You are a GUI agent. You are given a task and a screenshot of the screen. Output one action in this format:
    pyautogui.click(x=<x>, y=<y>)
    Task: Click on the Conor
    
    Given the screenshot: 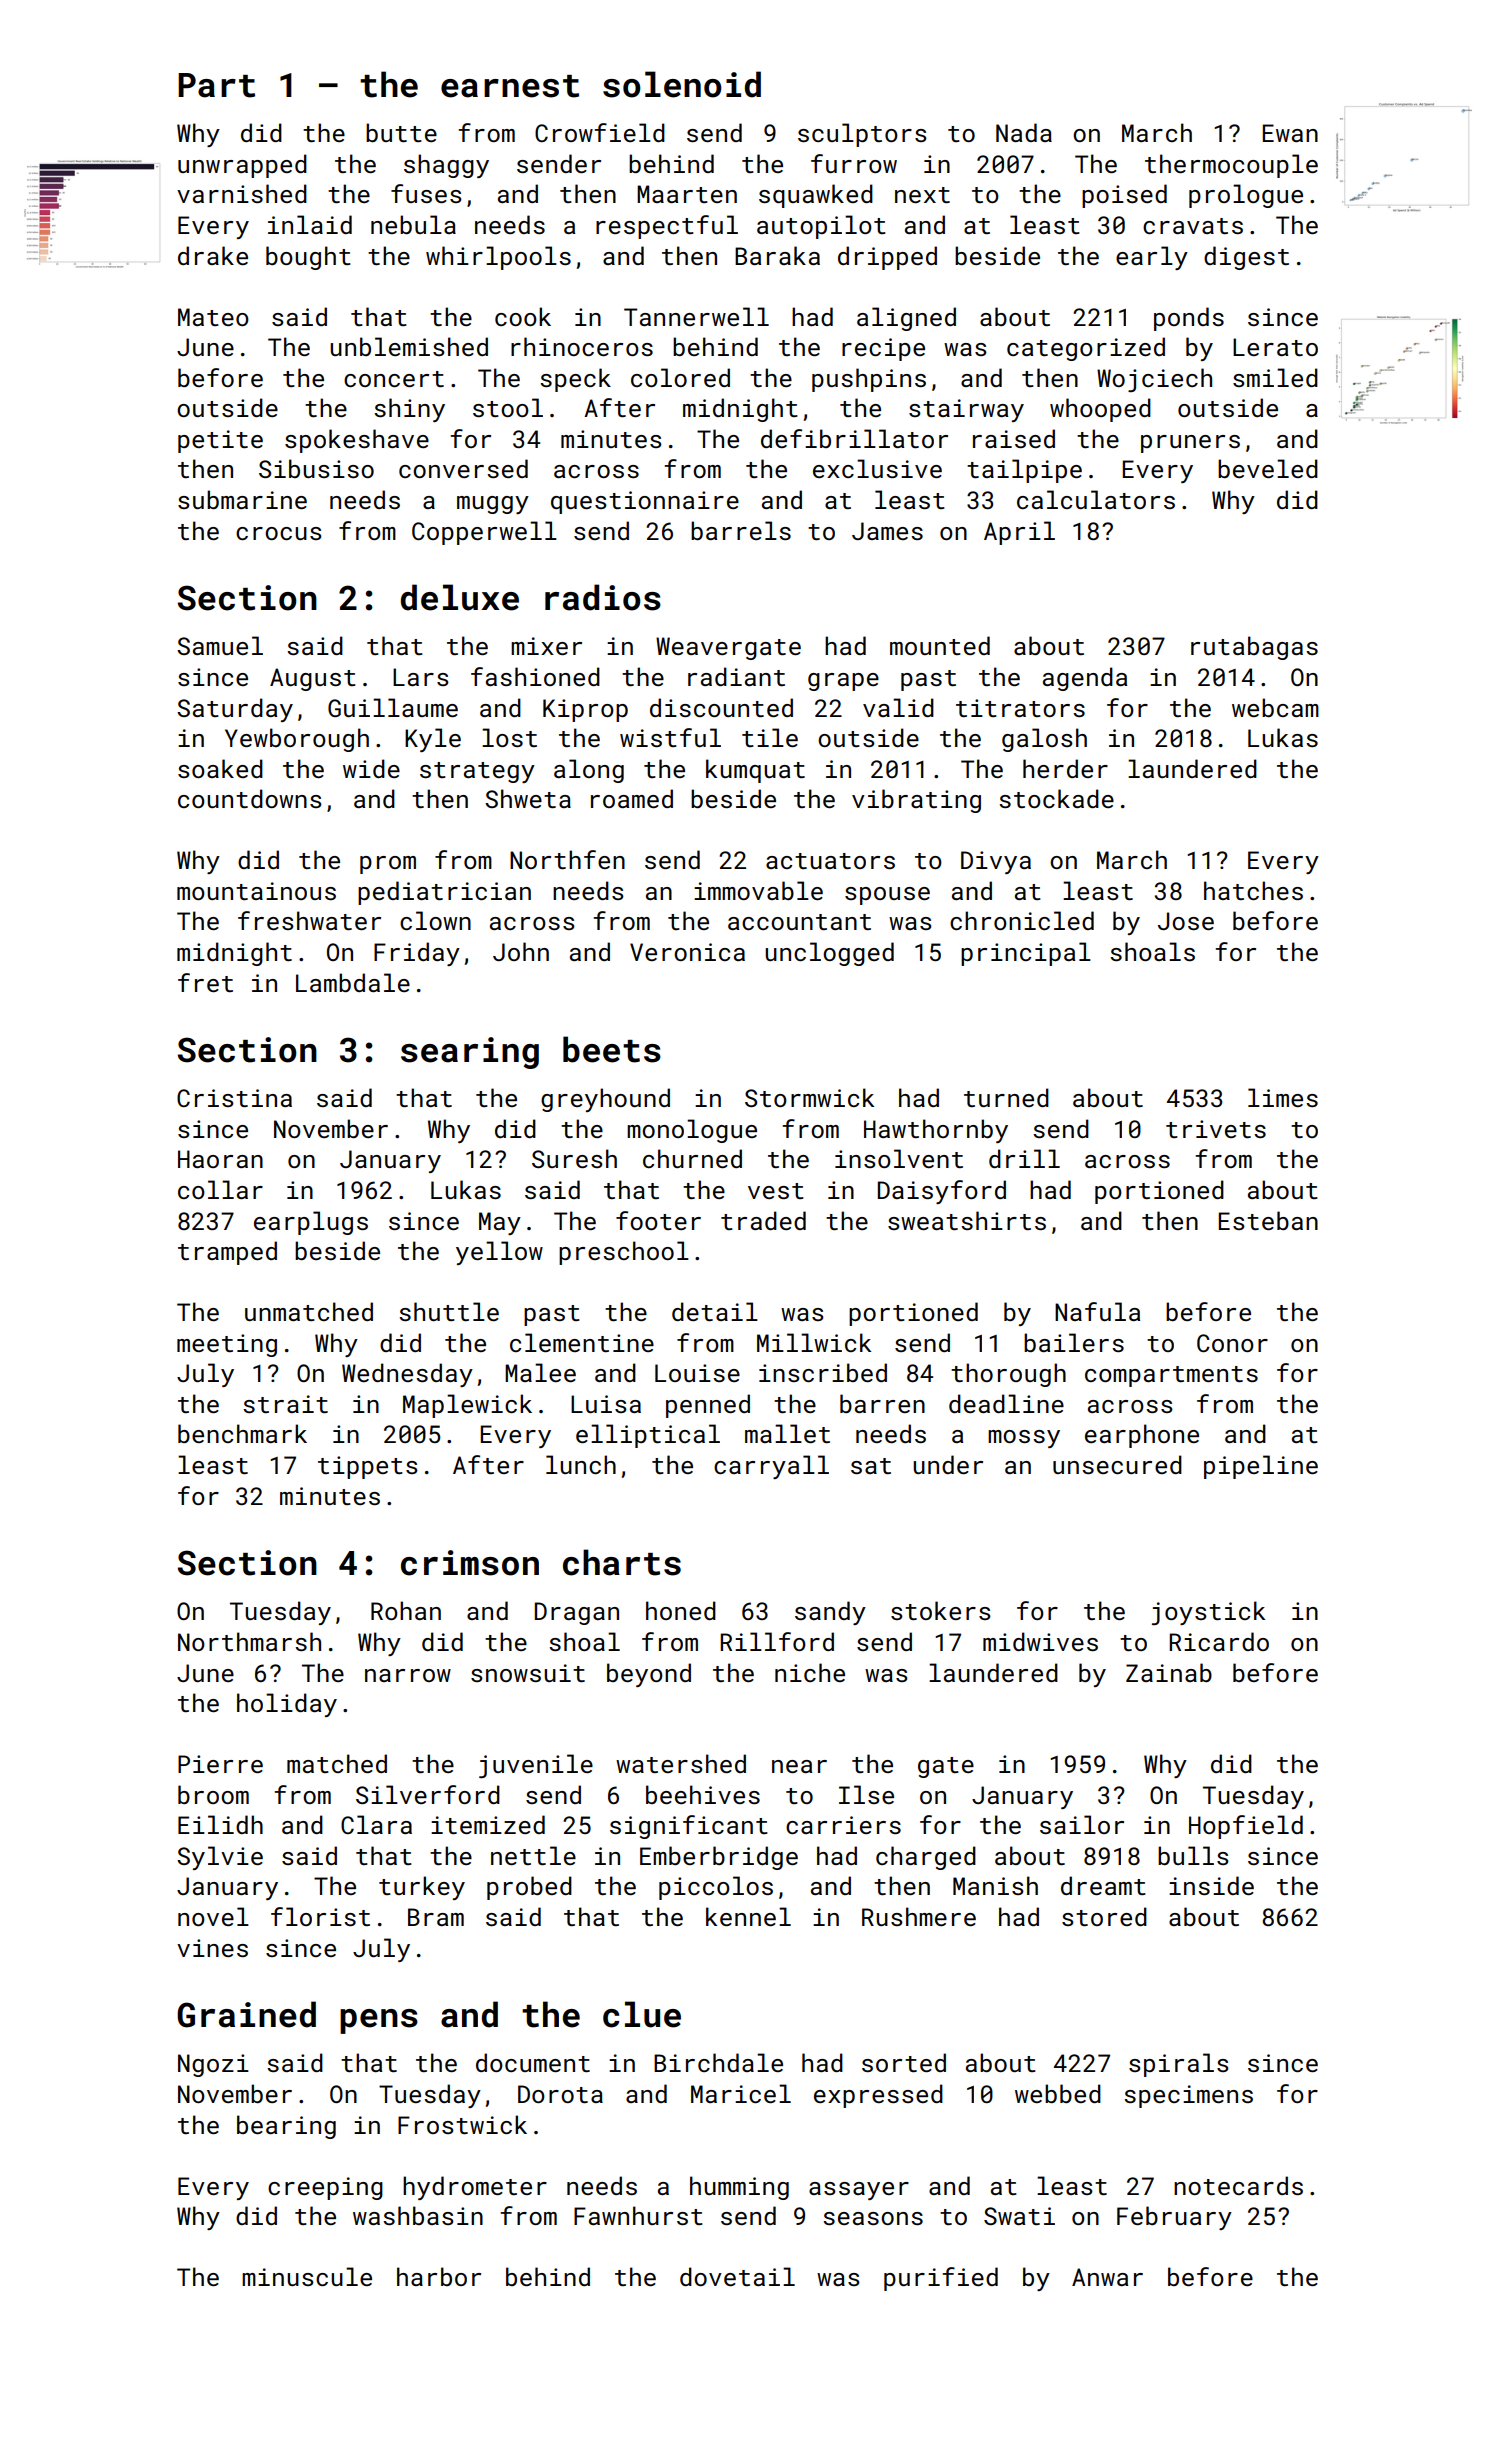 What is the action you would take?
    pyautogui.click(x=1232, y=1343)
